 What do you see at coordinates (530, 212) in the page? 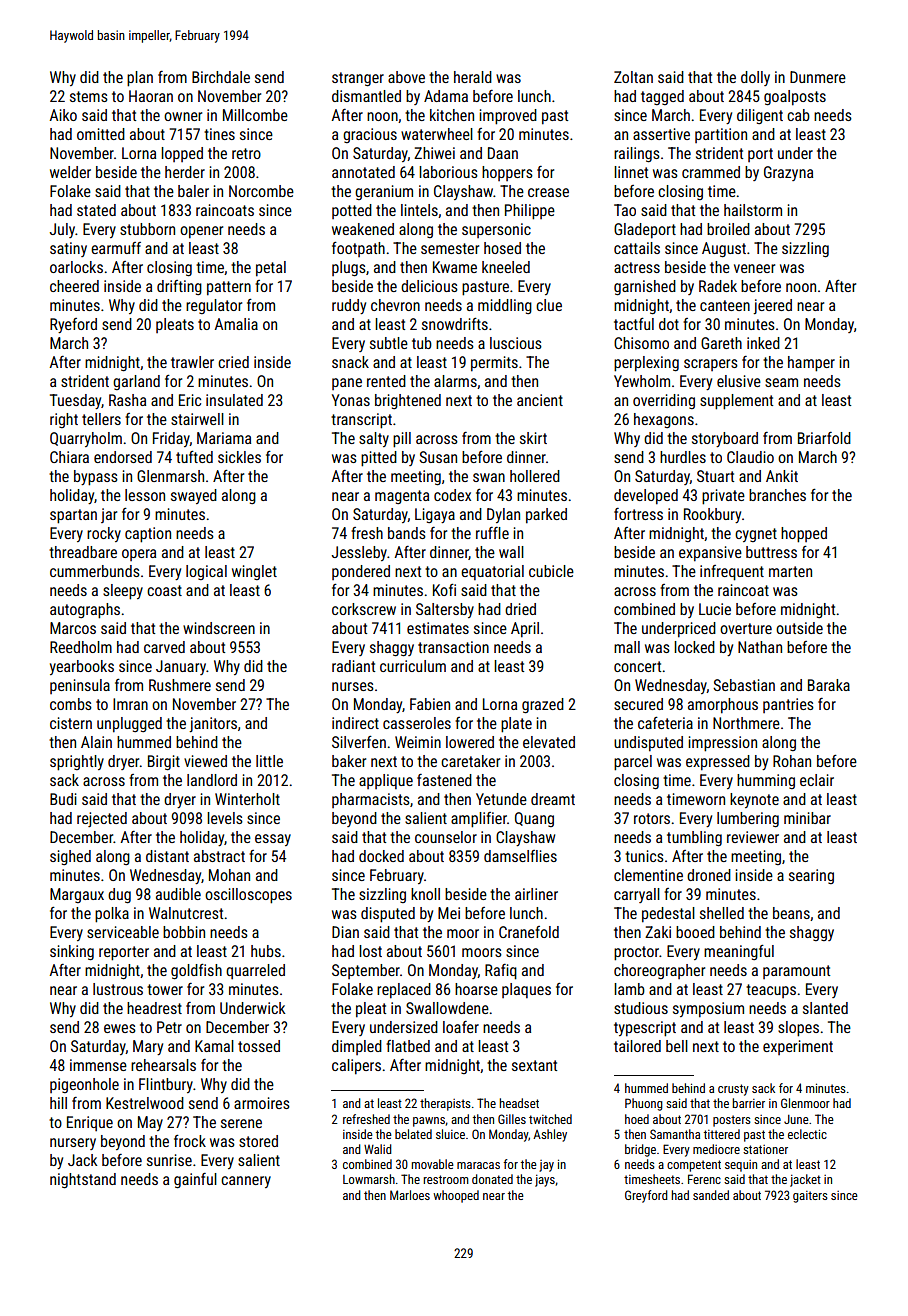
I see `Philippe` at bounding box center [530, 212].
